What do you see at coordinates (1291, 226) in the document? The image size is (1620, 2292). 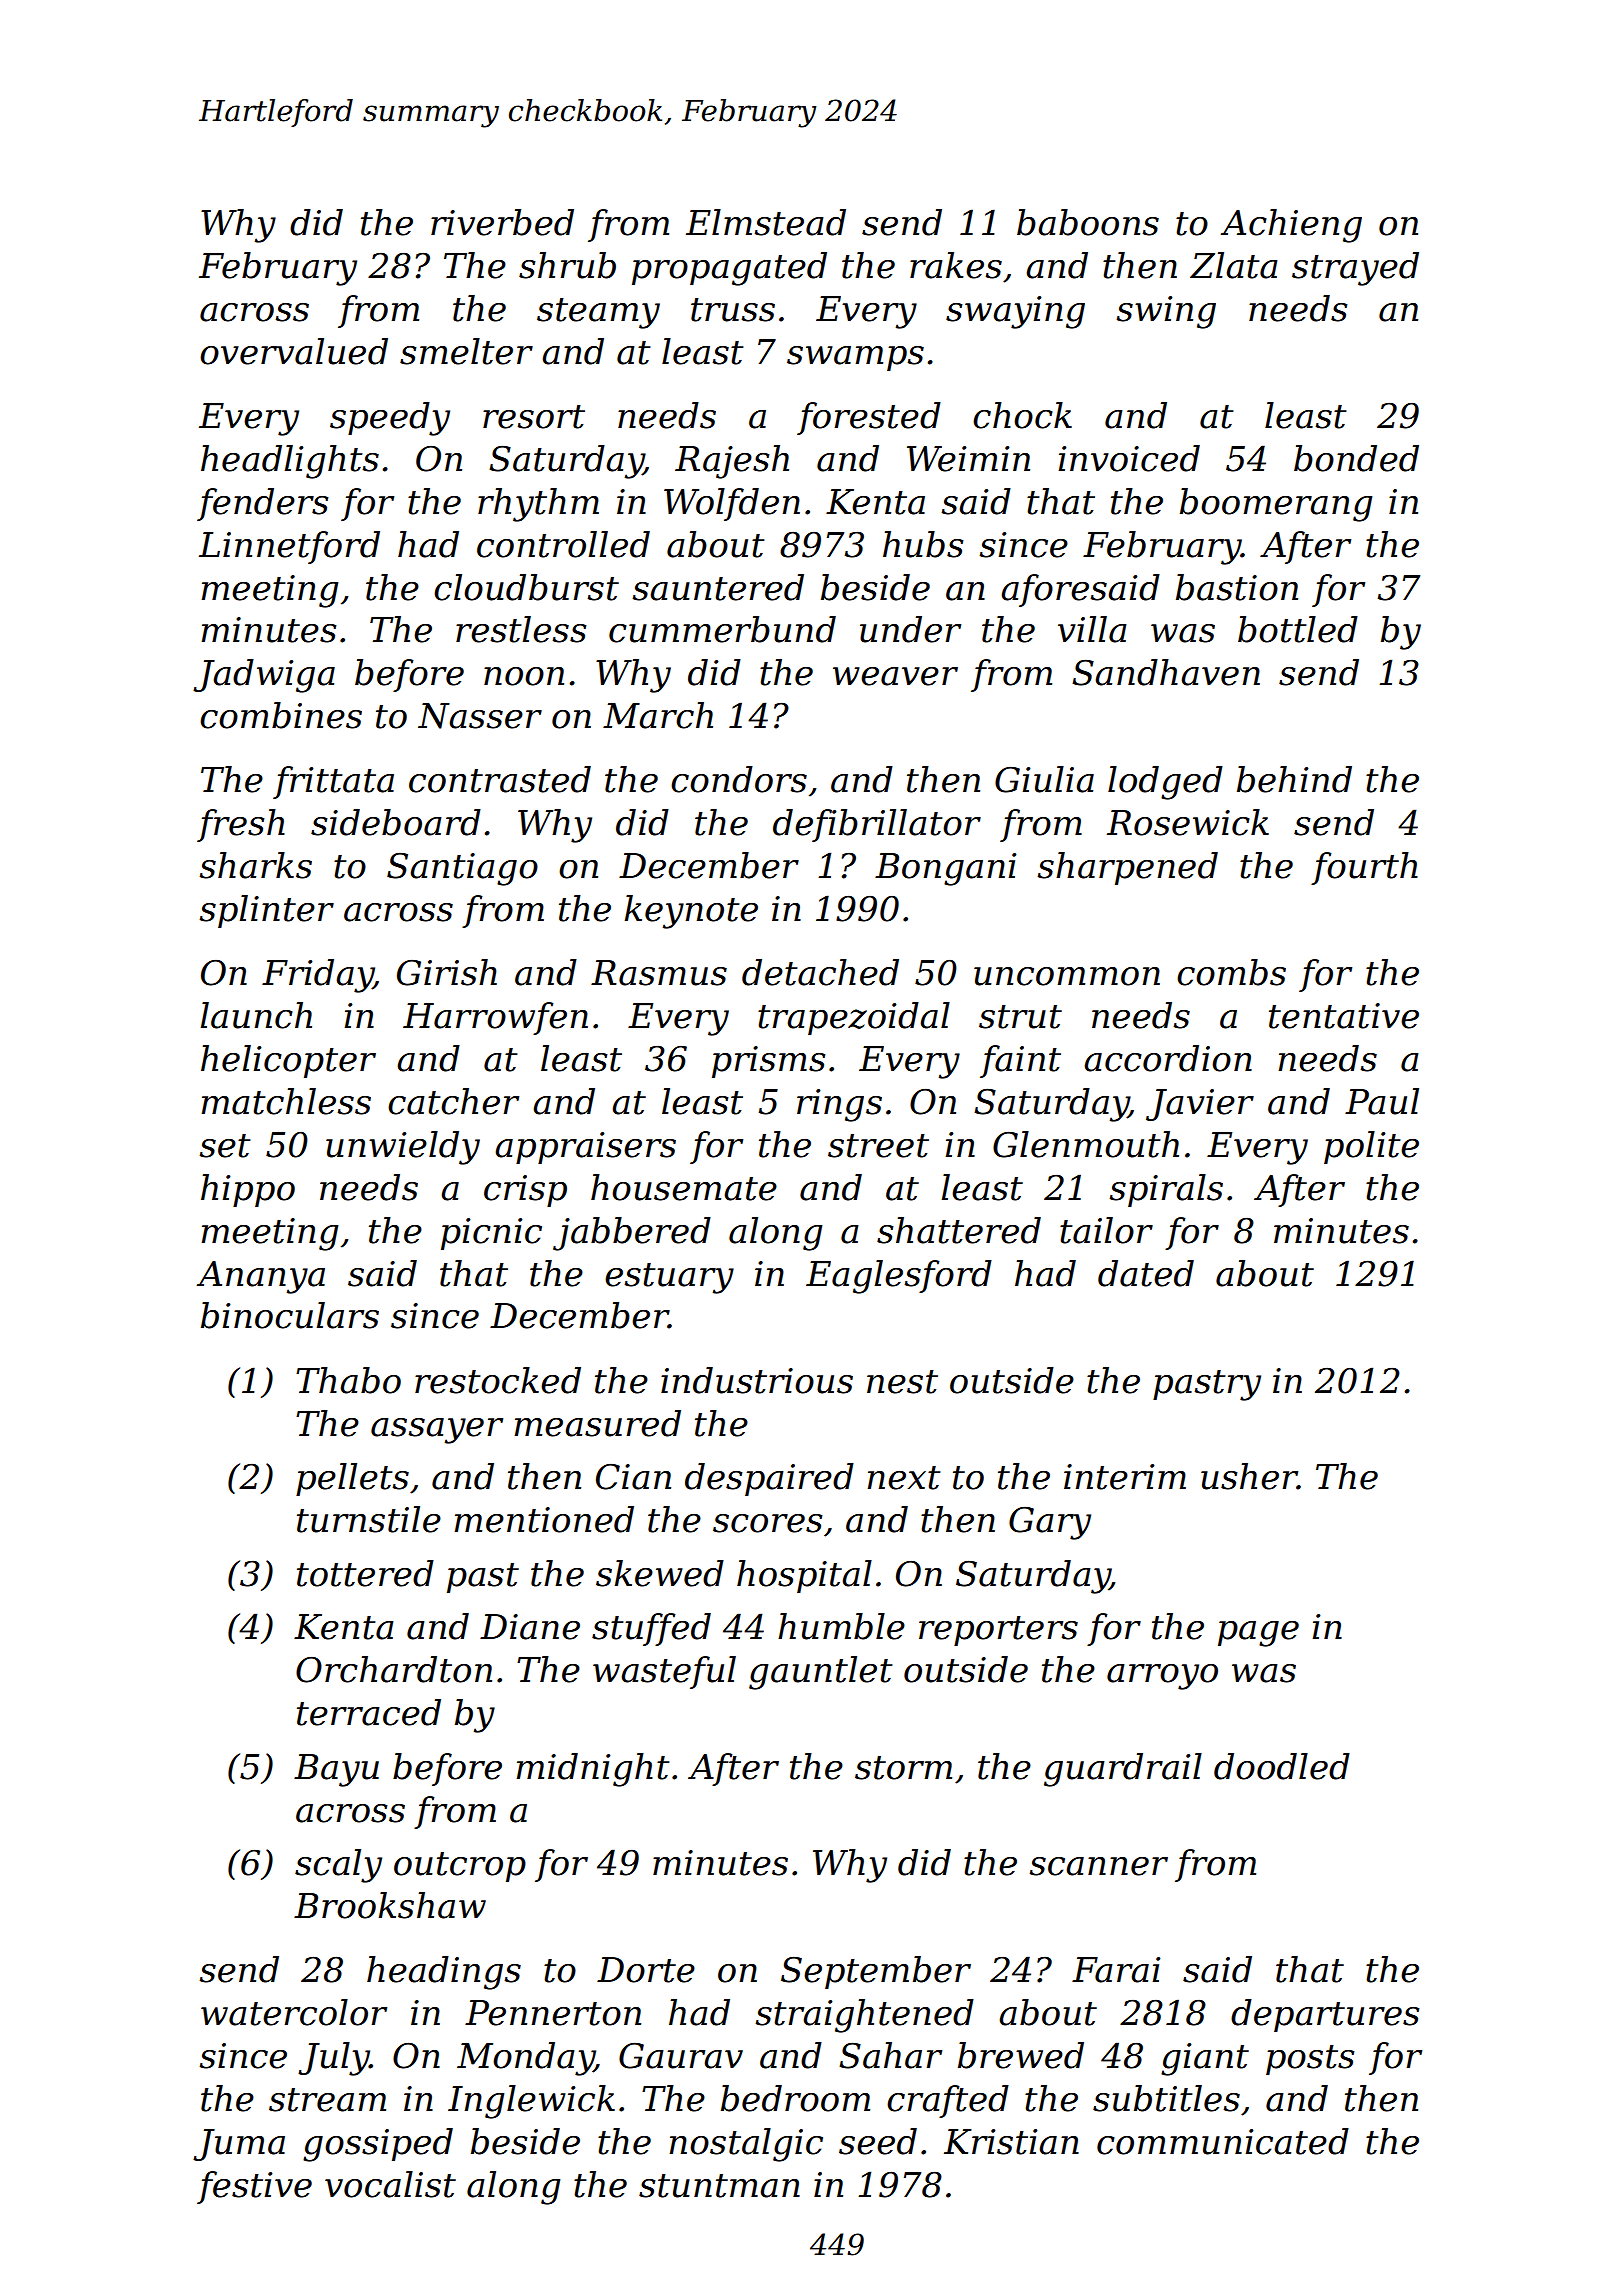 I see `Achieng` at bounding box center [1291, 226].
